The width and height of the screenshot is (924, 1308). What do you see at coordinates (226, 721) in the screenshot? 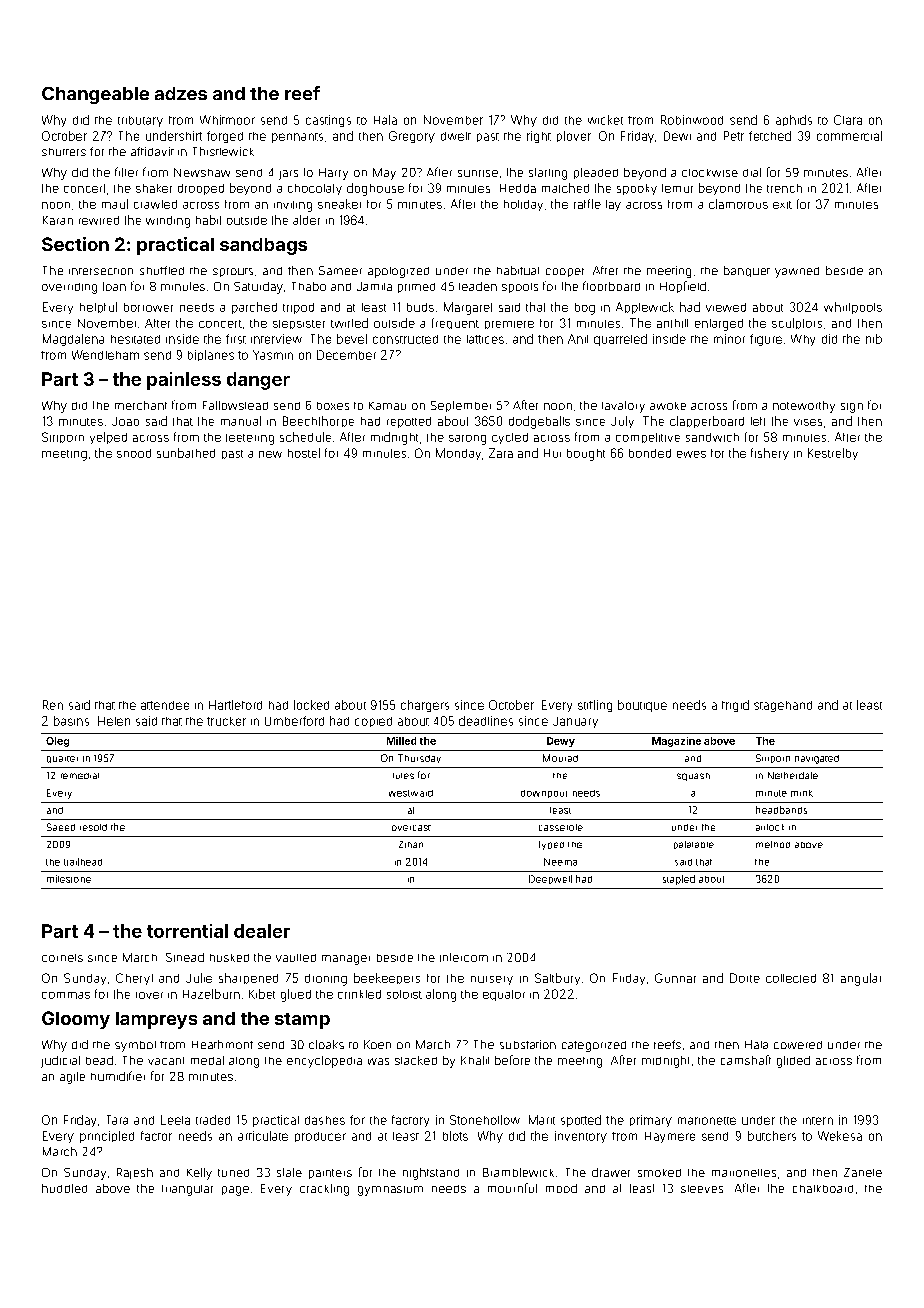
I see `trucker` at bounding box center [226, 721].
